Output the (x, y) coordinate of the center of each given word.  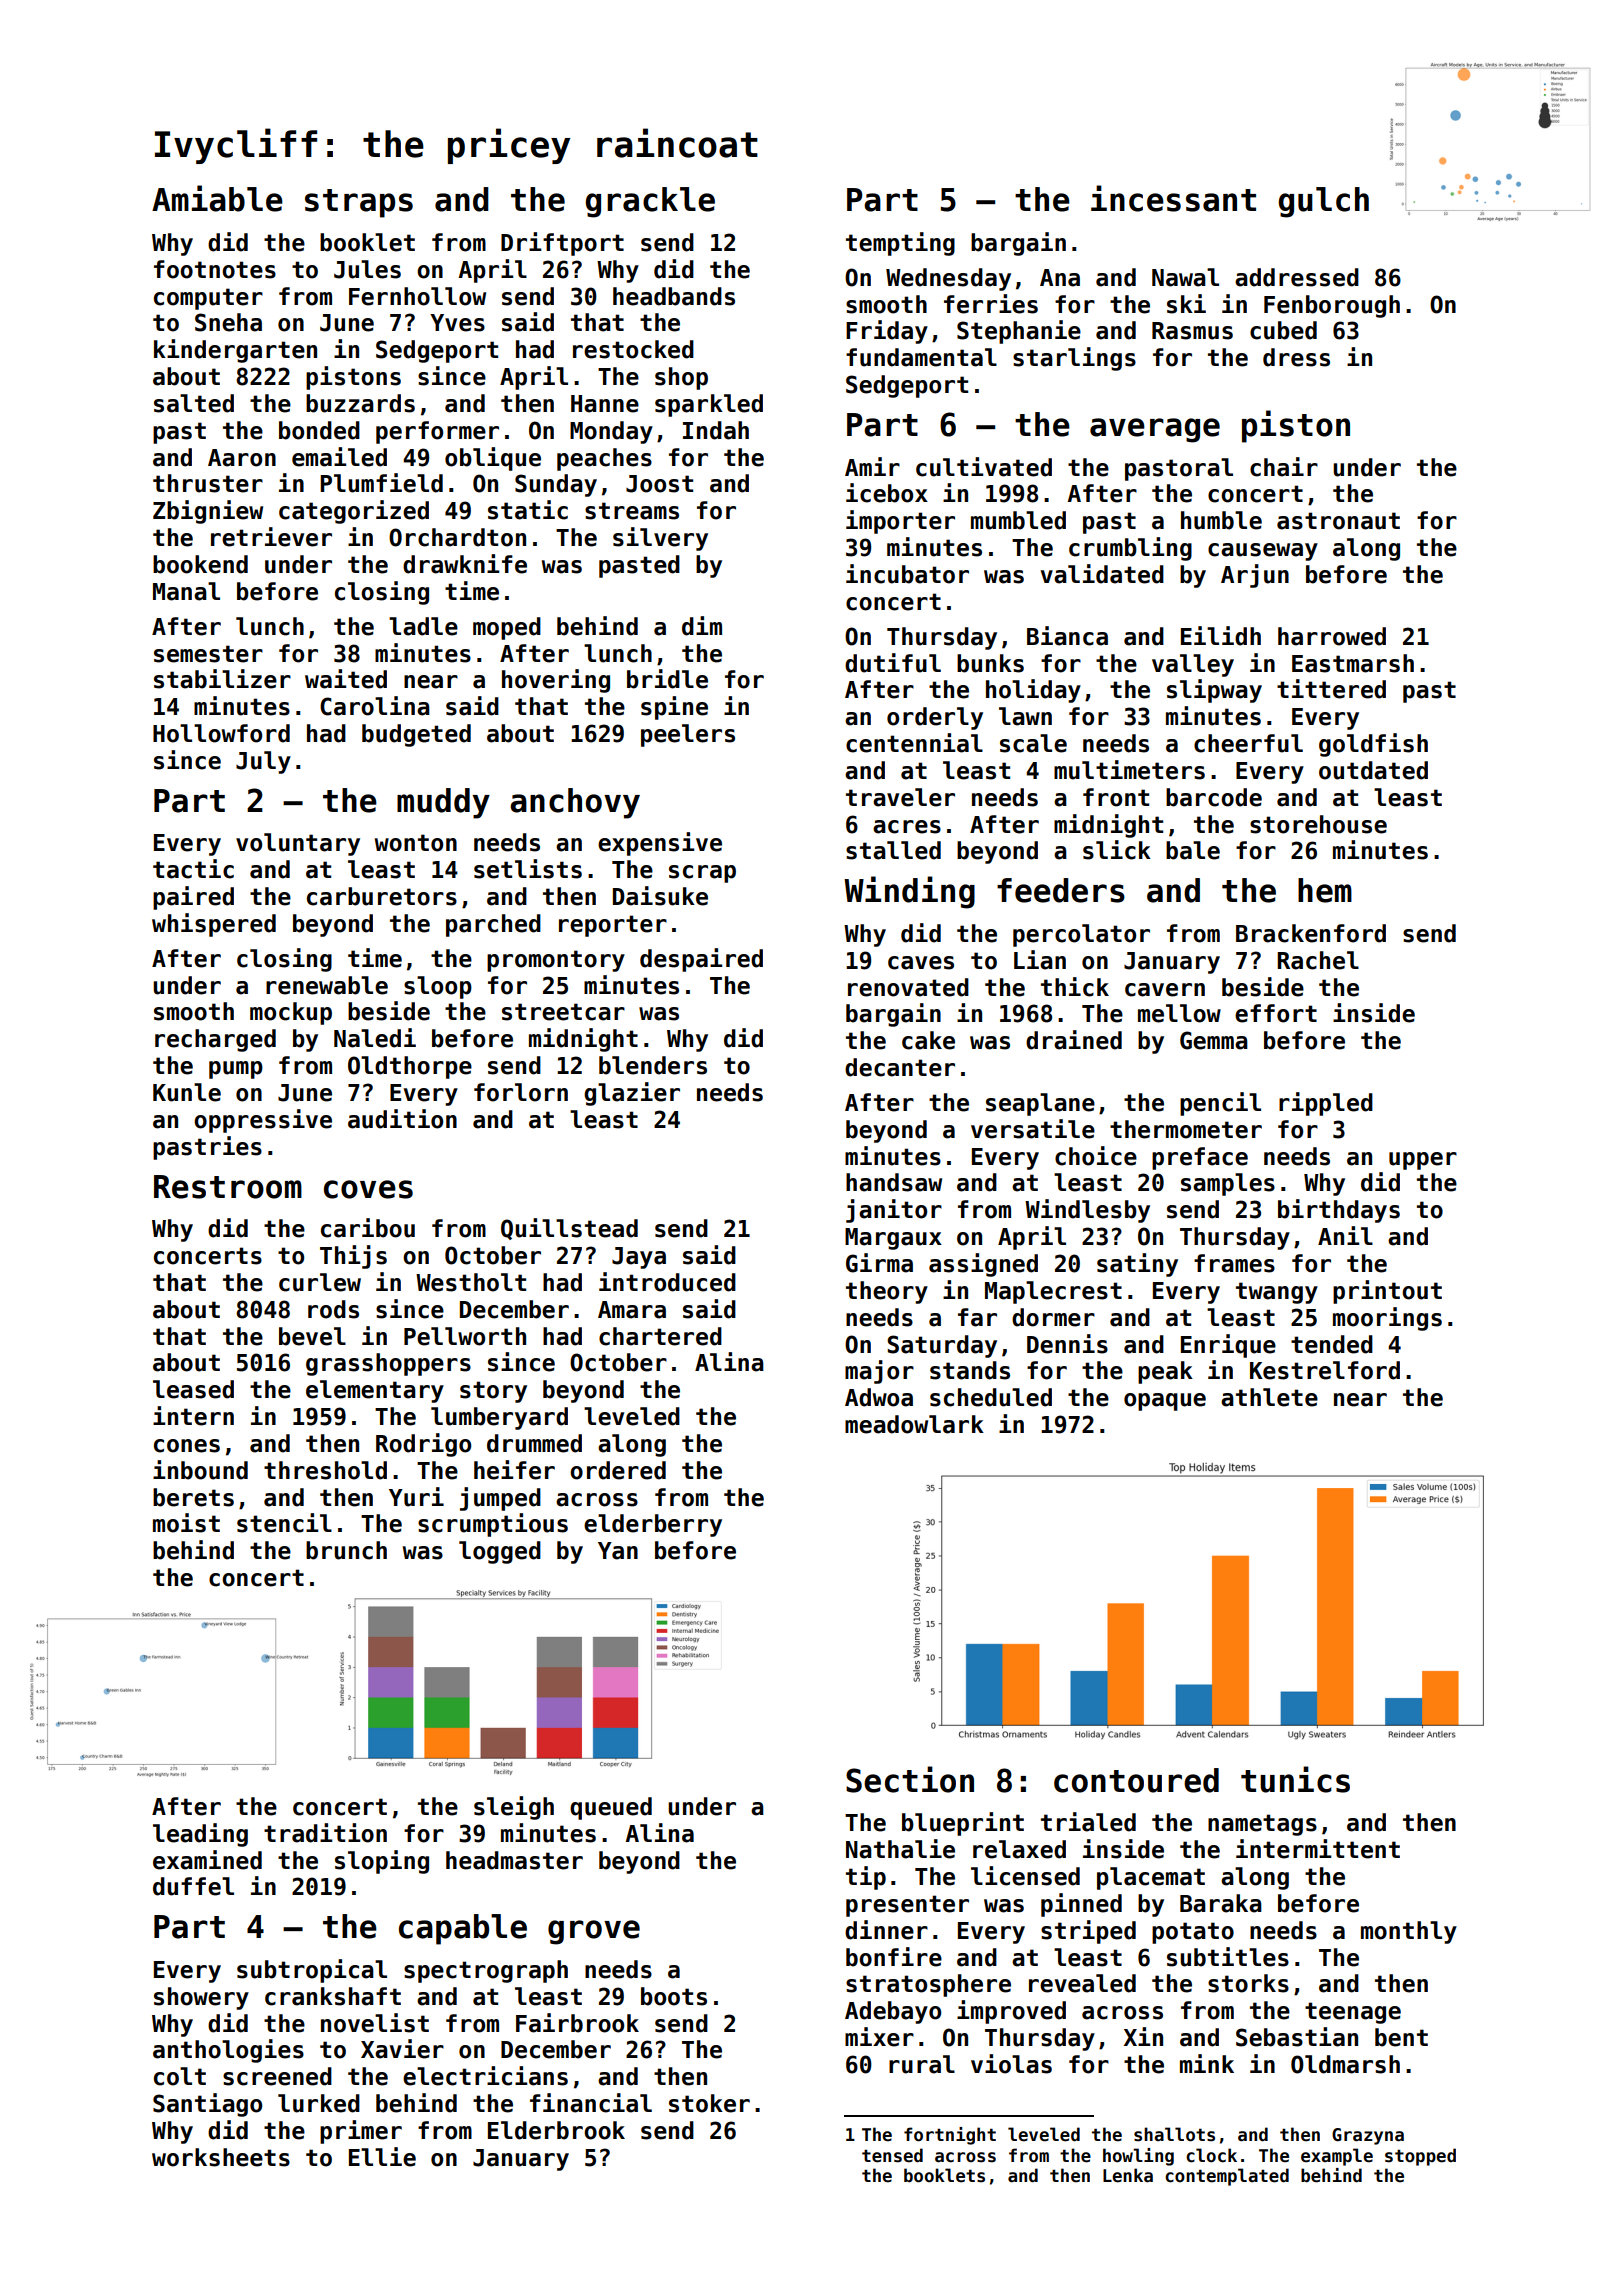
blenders (653, 1065)
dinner (886, 1930)
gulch (1324, 202)
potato (1193, 1933)
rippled (1326, 1104)
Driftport (562, 244)
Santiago (207, 2105)
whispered (214, 925)
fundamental (921, 357)
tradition (325, 1833)
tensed (892, 2155)
